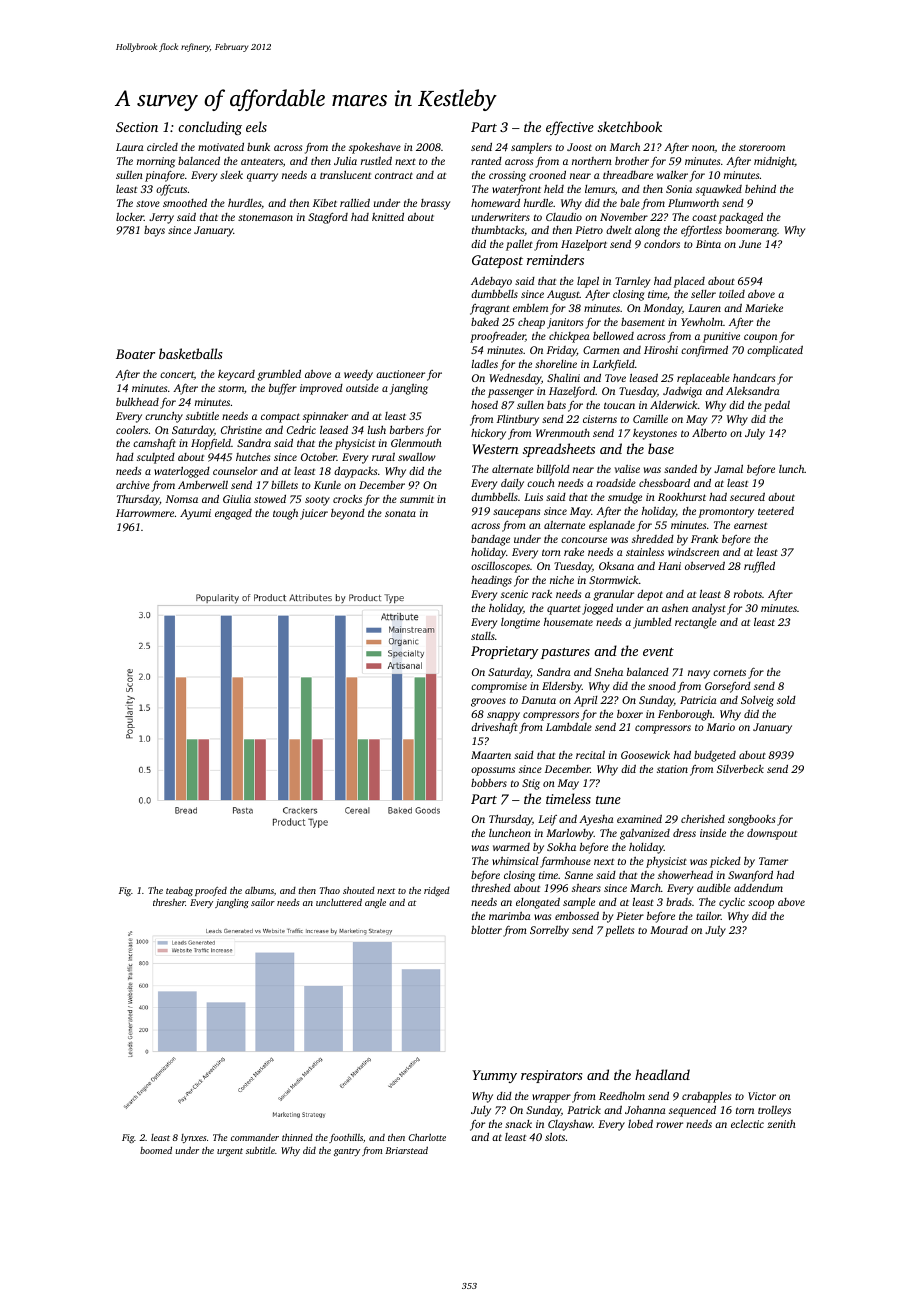 Image resolution: width=924 pixels, height=1308 pixels. I want to click on homeward, so click(495, 203).
